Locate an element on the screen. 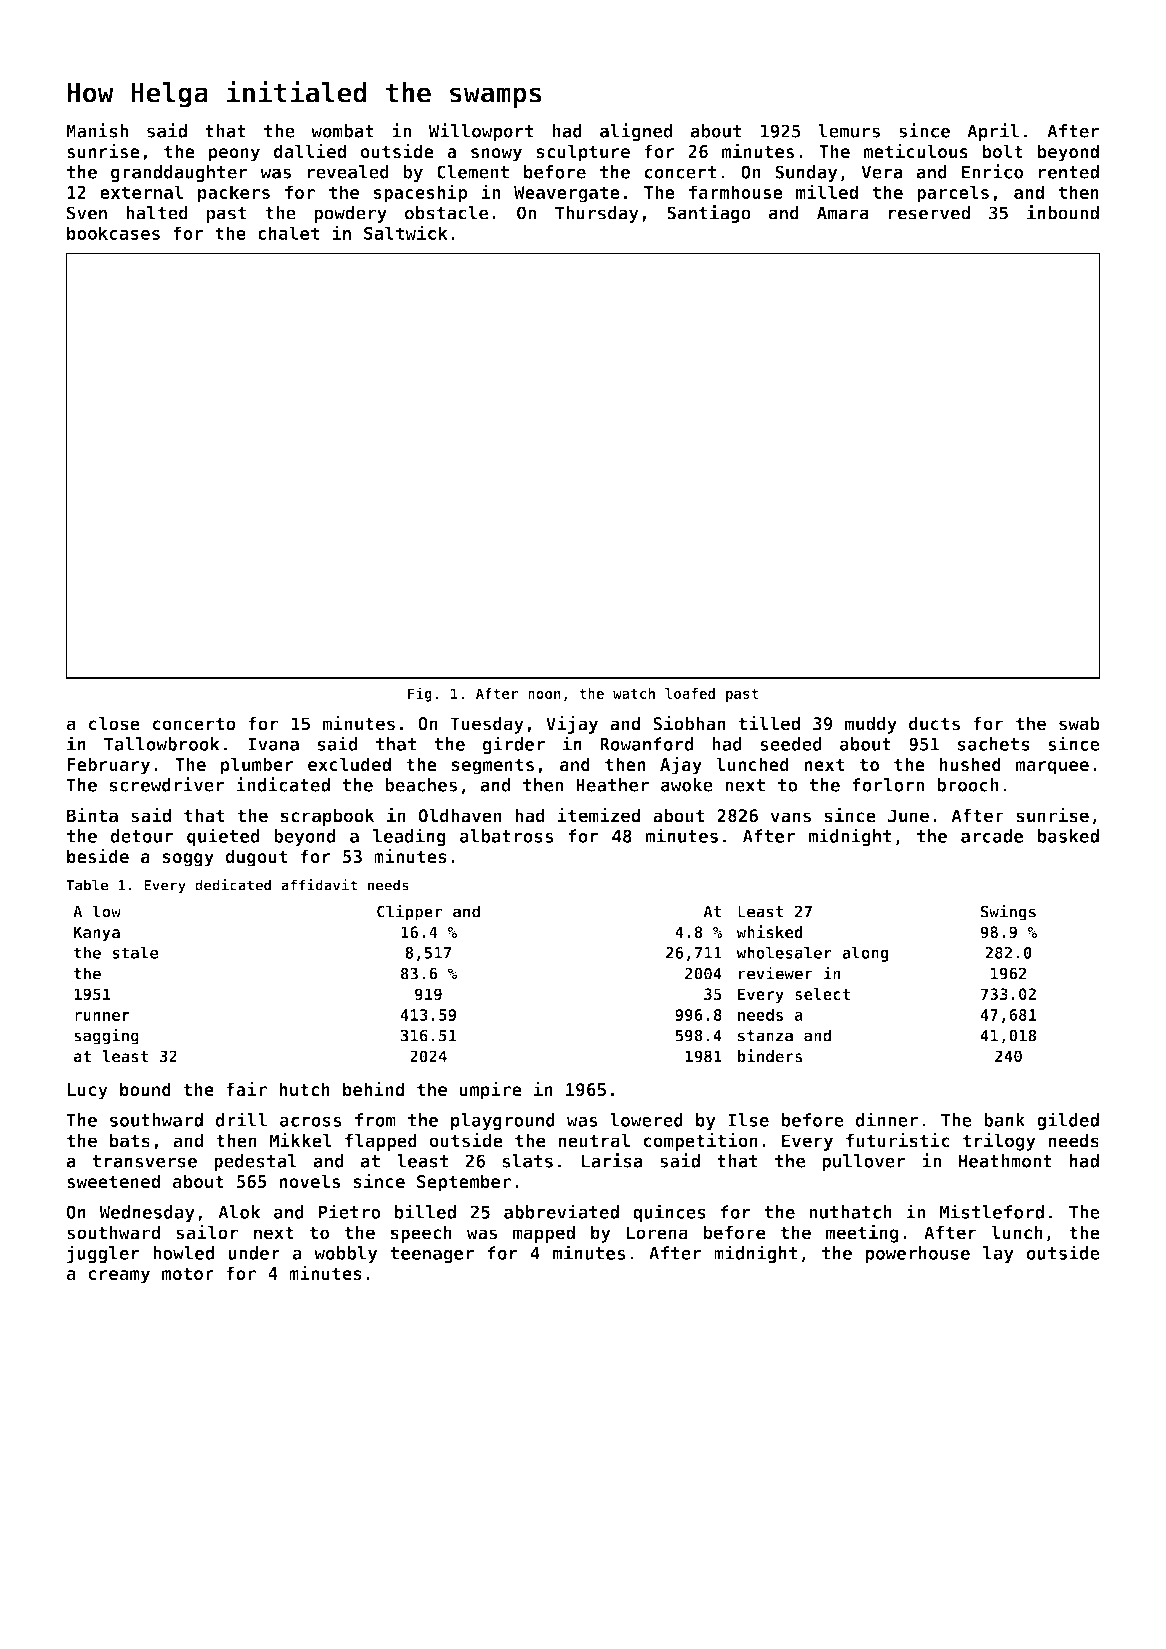 The image size is (1166, 1649). futuristic is located at coordinates (898, 1140).
